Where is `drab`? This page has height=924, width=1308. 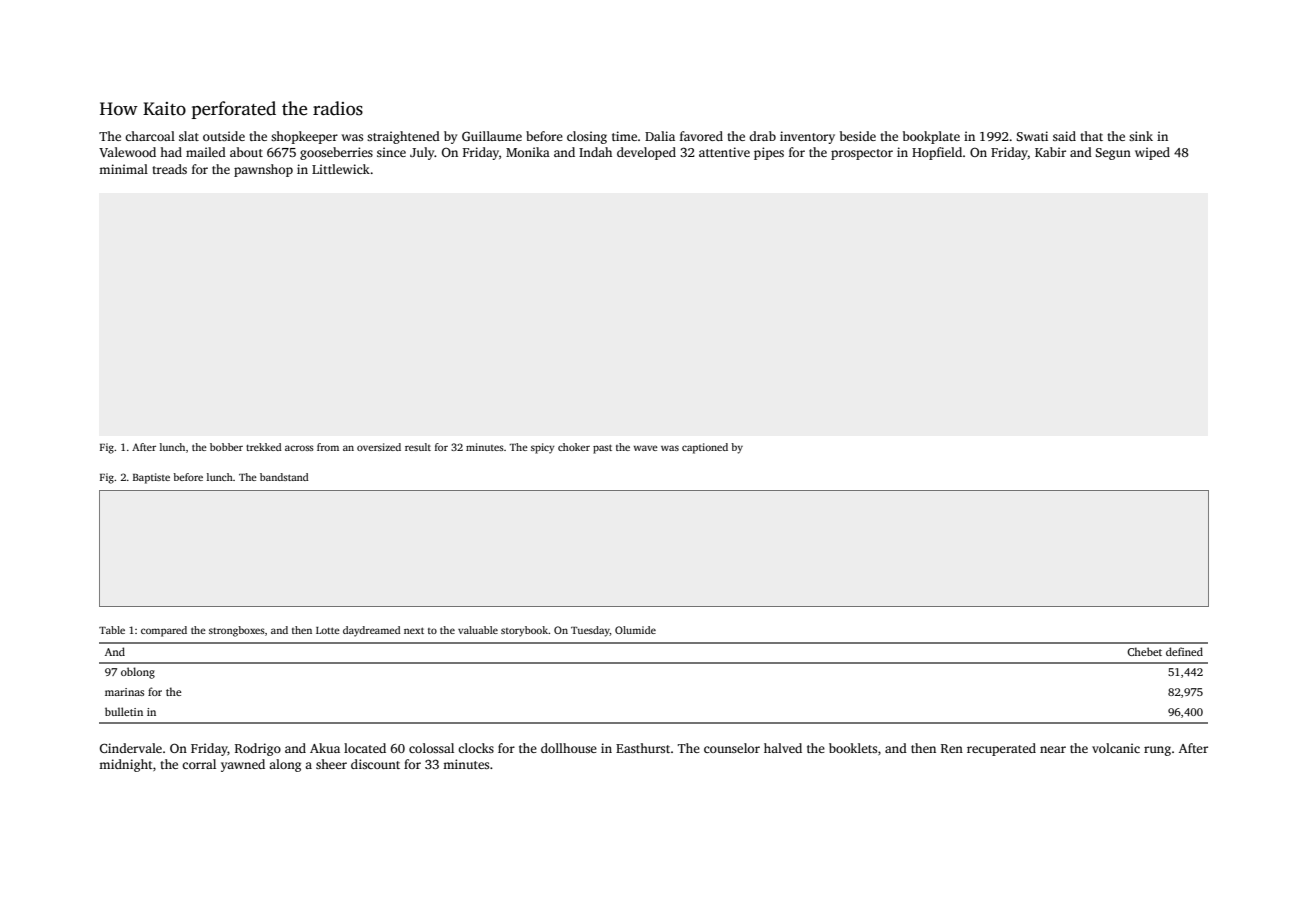
drab is located at coordinates (762, 136).
